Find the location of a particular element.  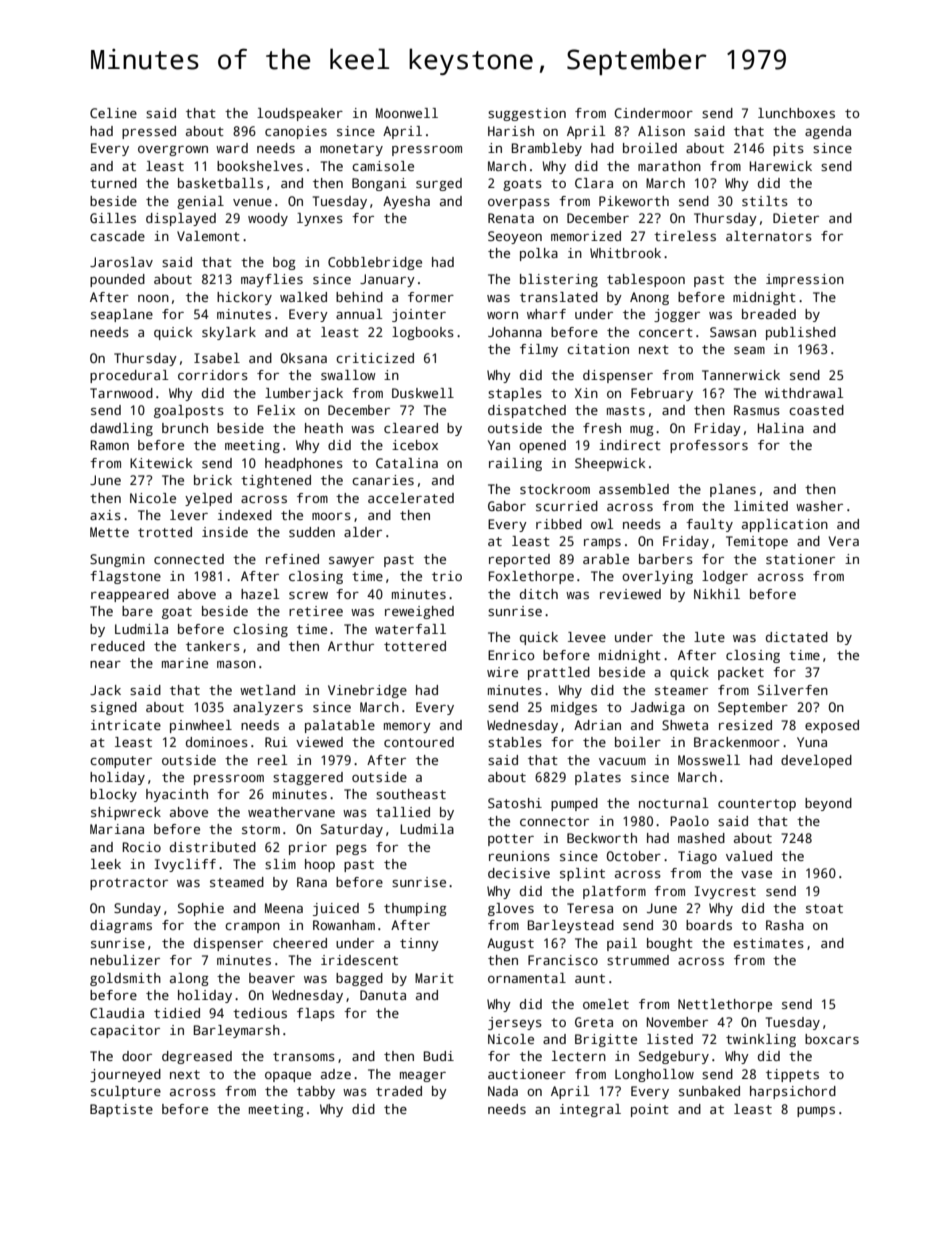

fresh is located at coordinates (602, 428).
